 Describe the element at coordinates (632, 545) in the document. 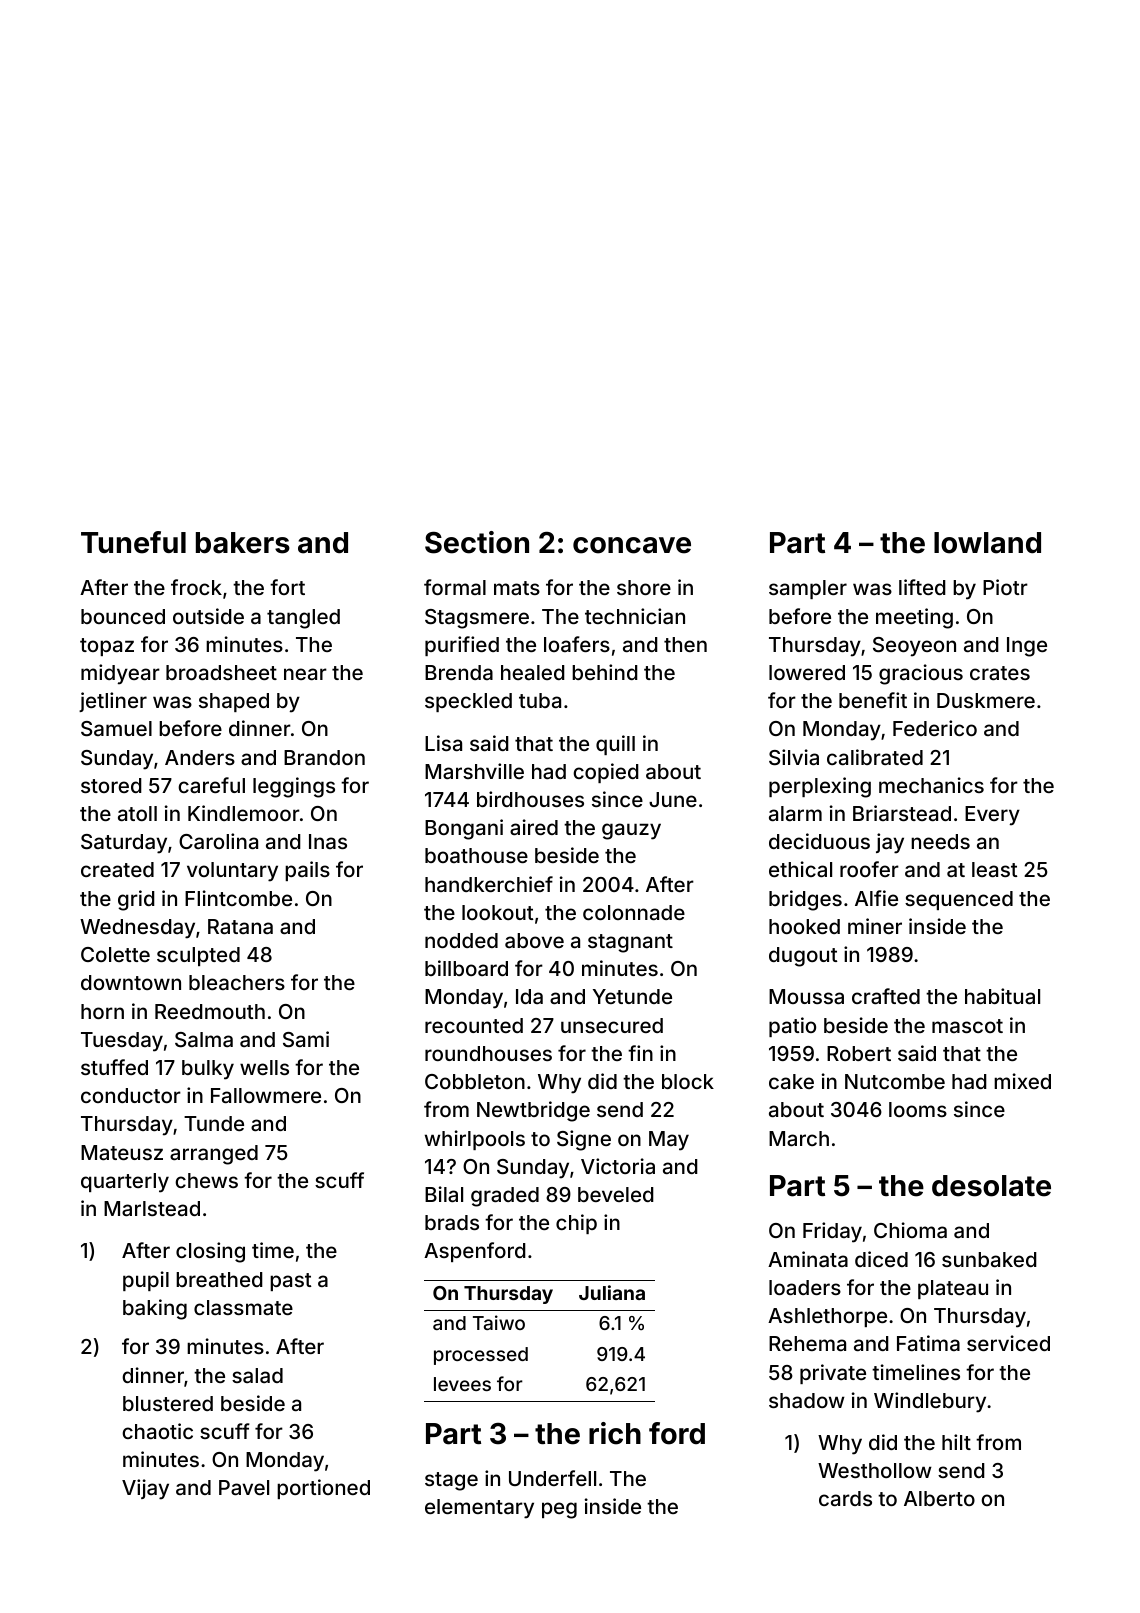

I see `concave` at that location.
